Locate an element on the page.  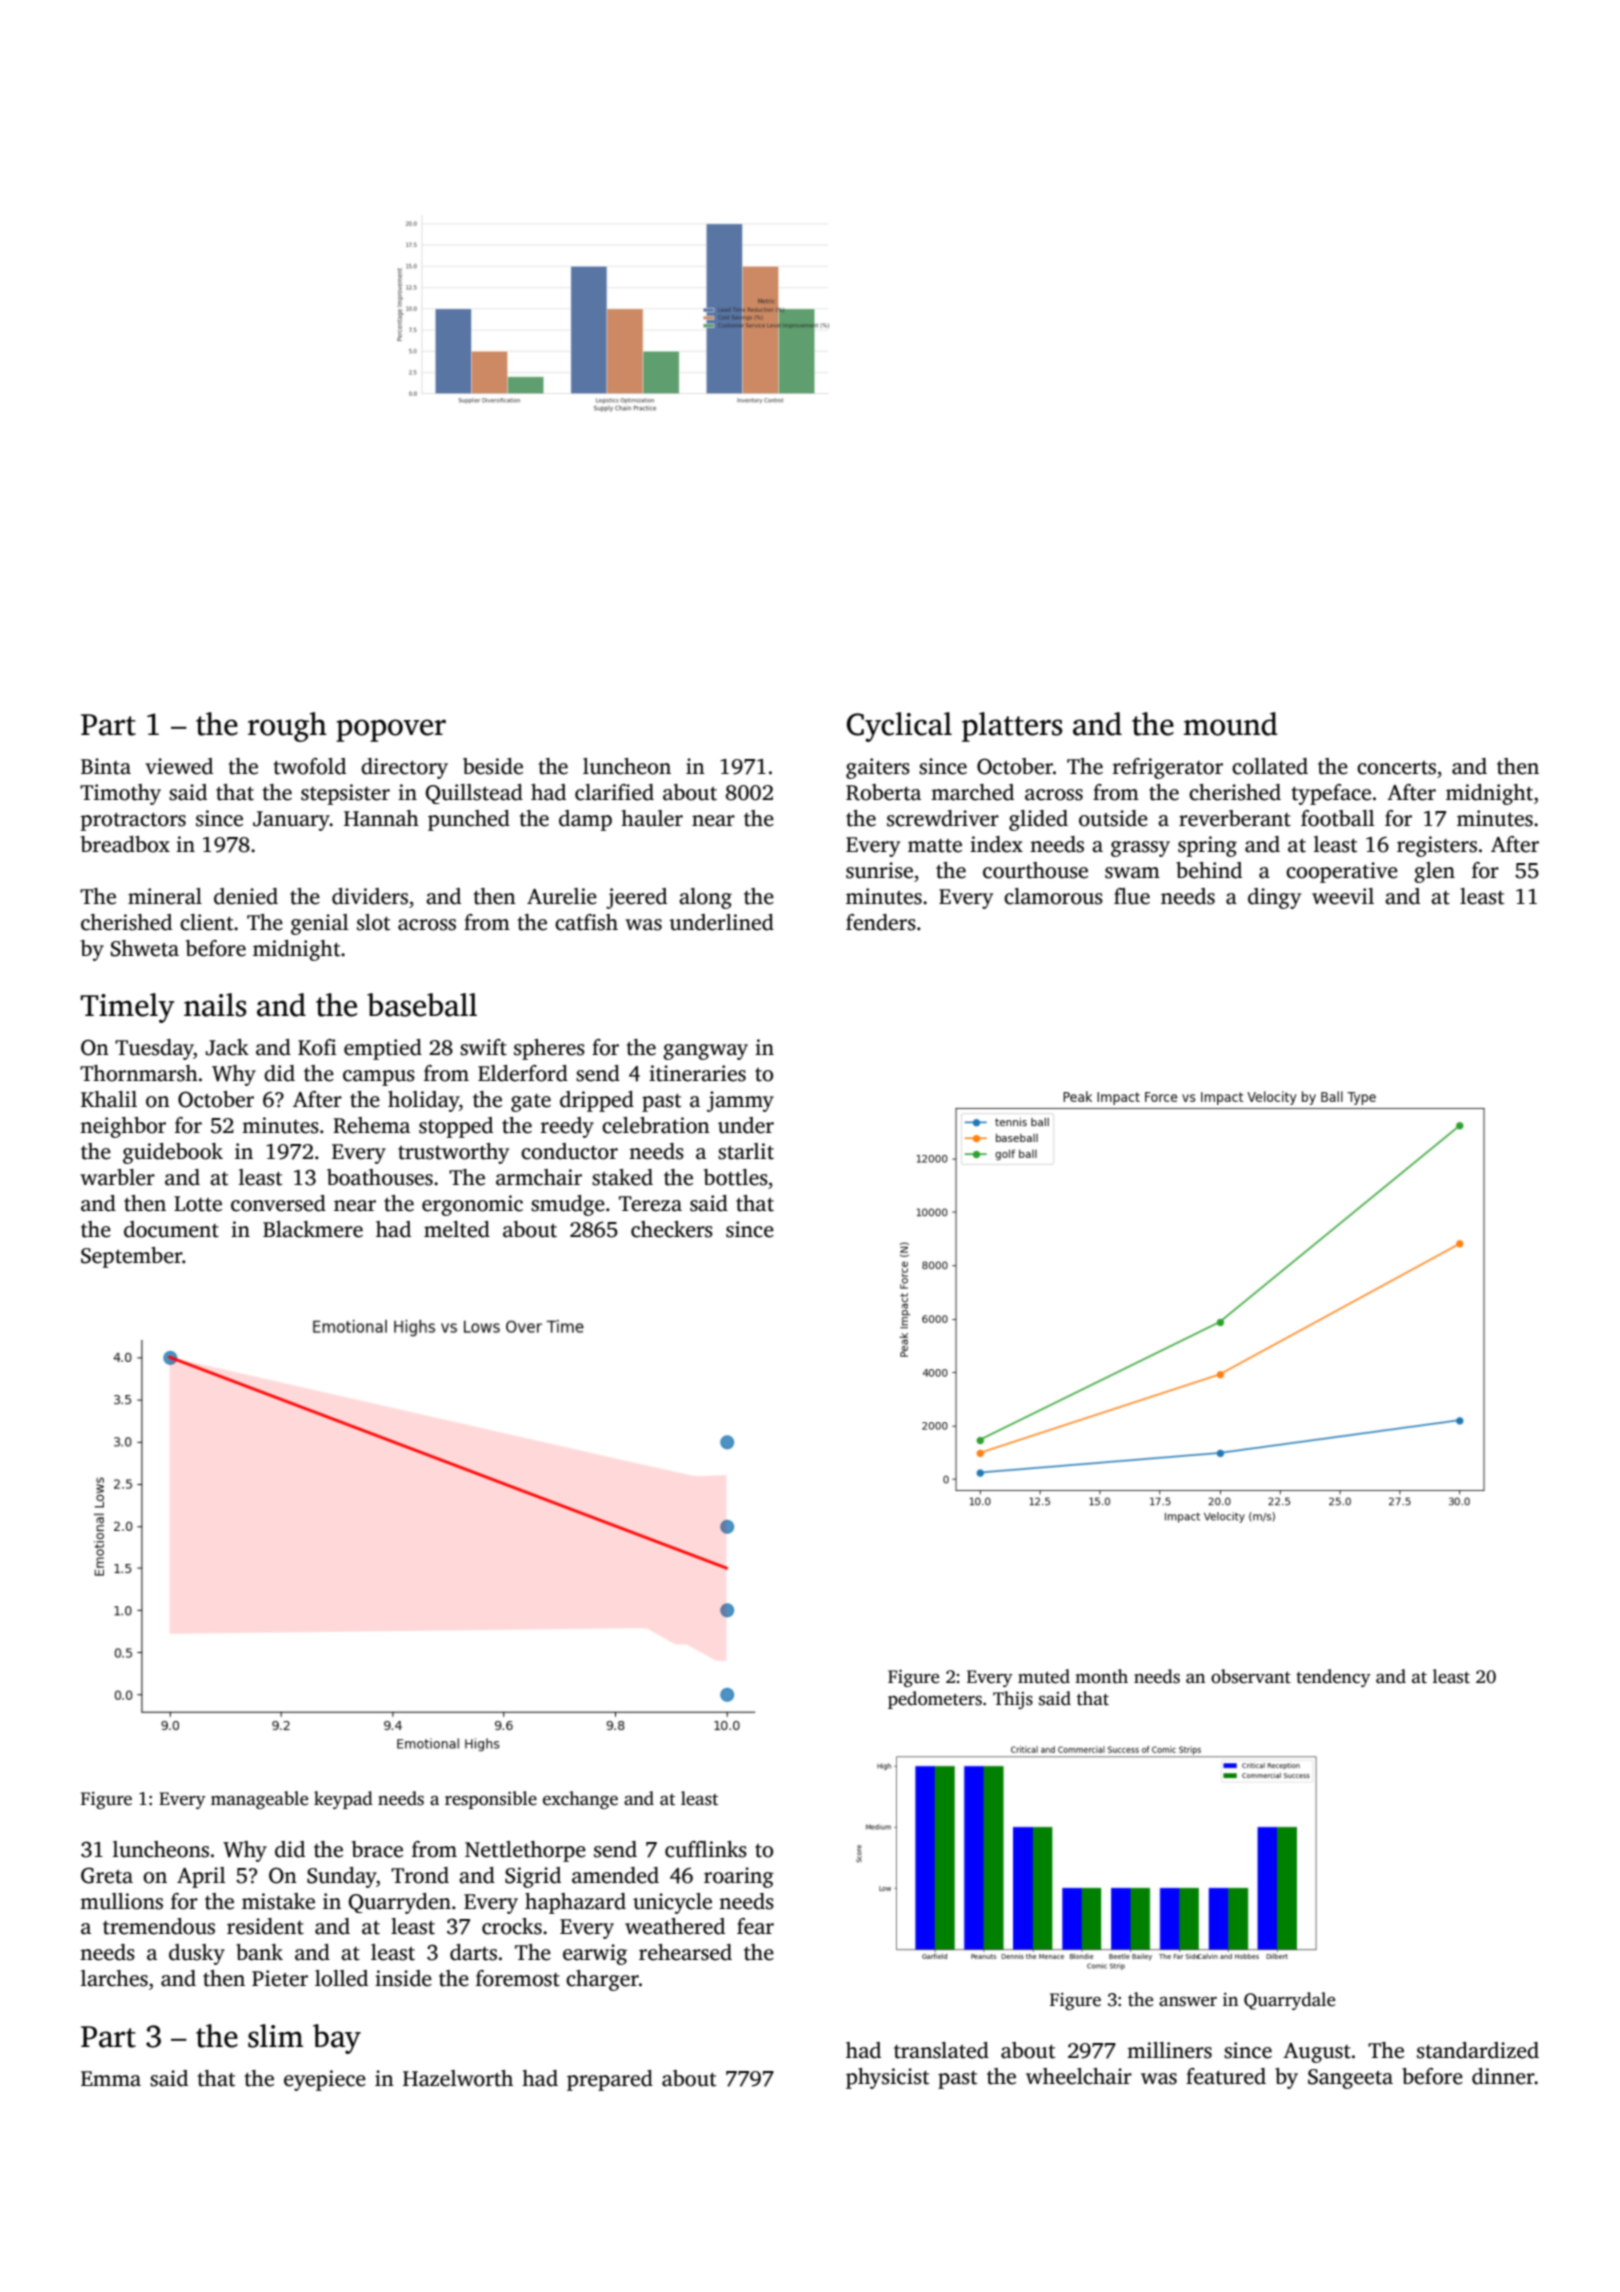
pedometers is located at coordinates (935, 1700).
